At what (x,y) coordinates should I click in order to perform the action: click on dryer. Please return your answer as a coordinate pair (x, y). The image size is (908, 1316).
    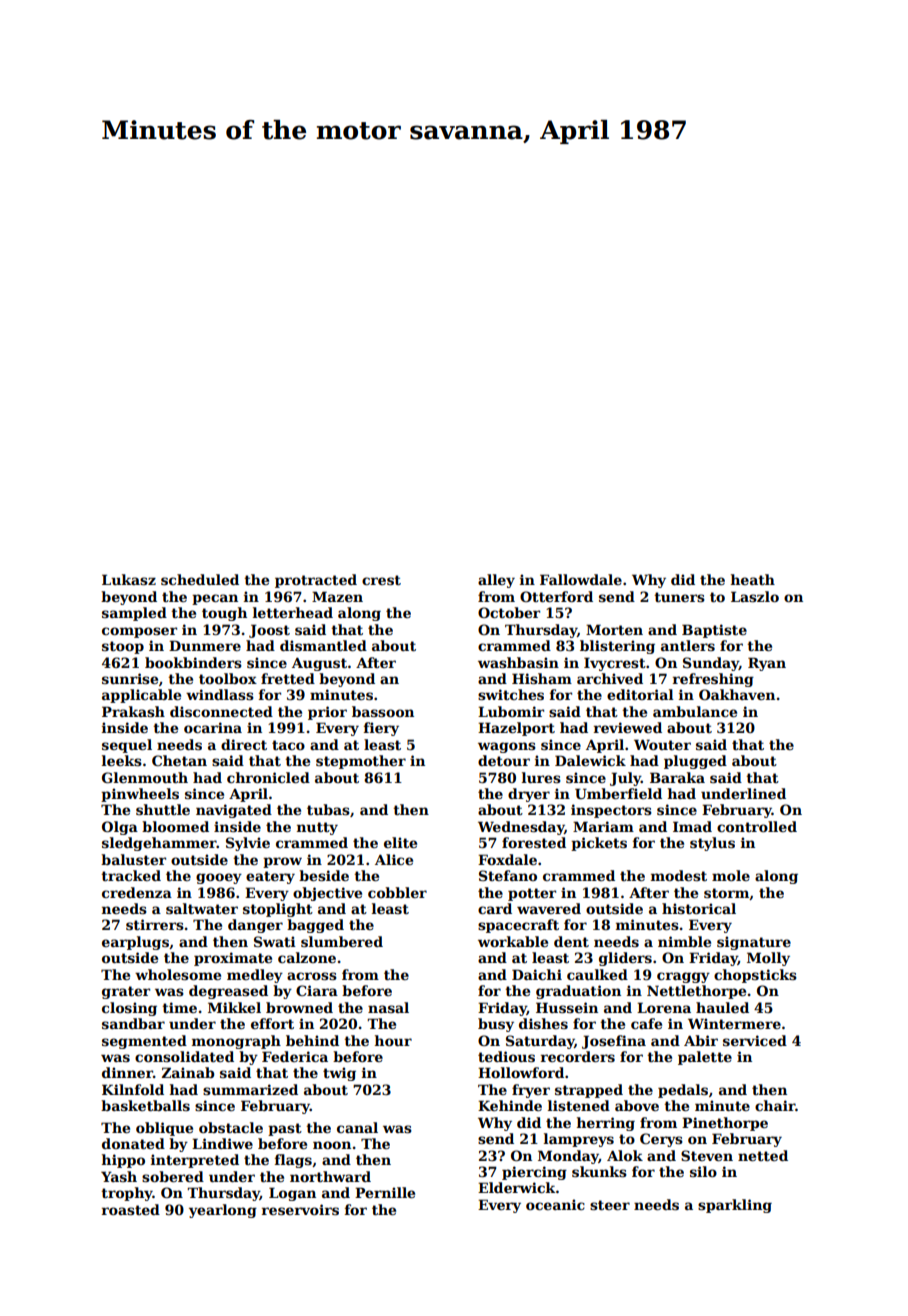
    Looking at the image, I should click on (529, 795).
